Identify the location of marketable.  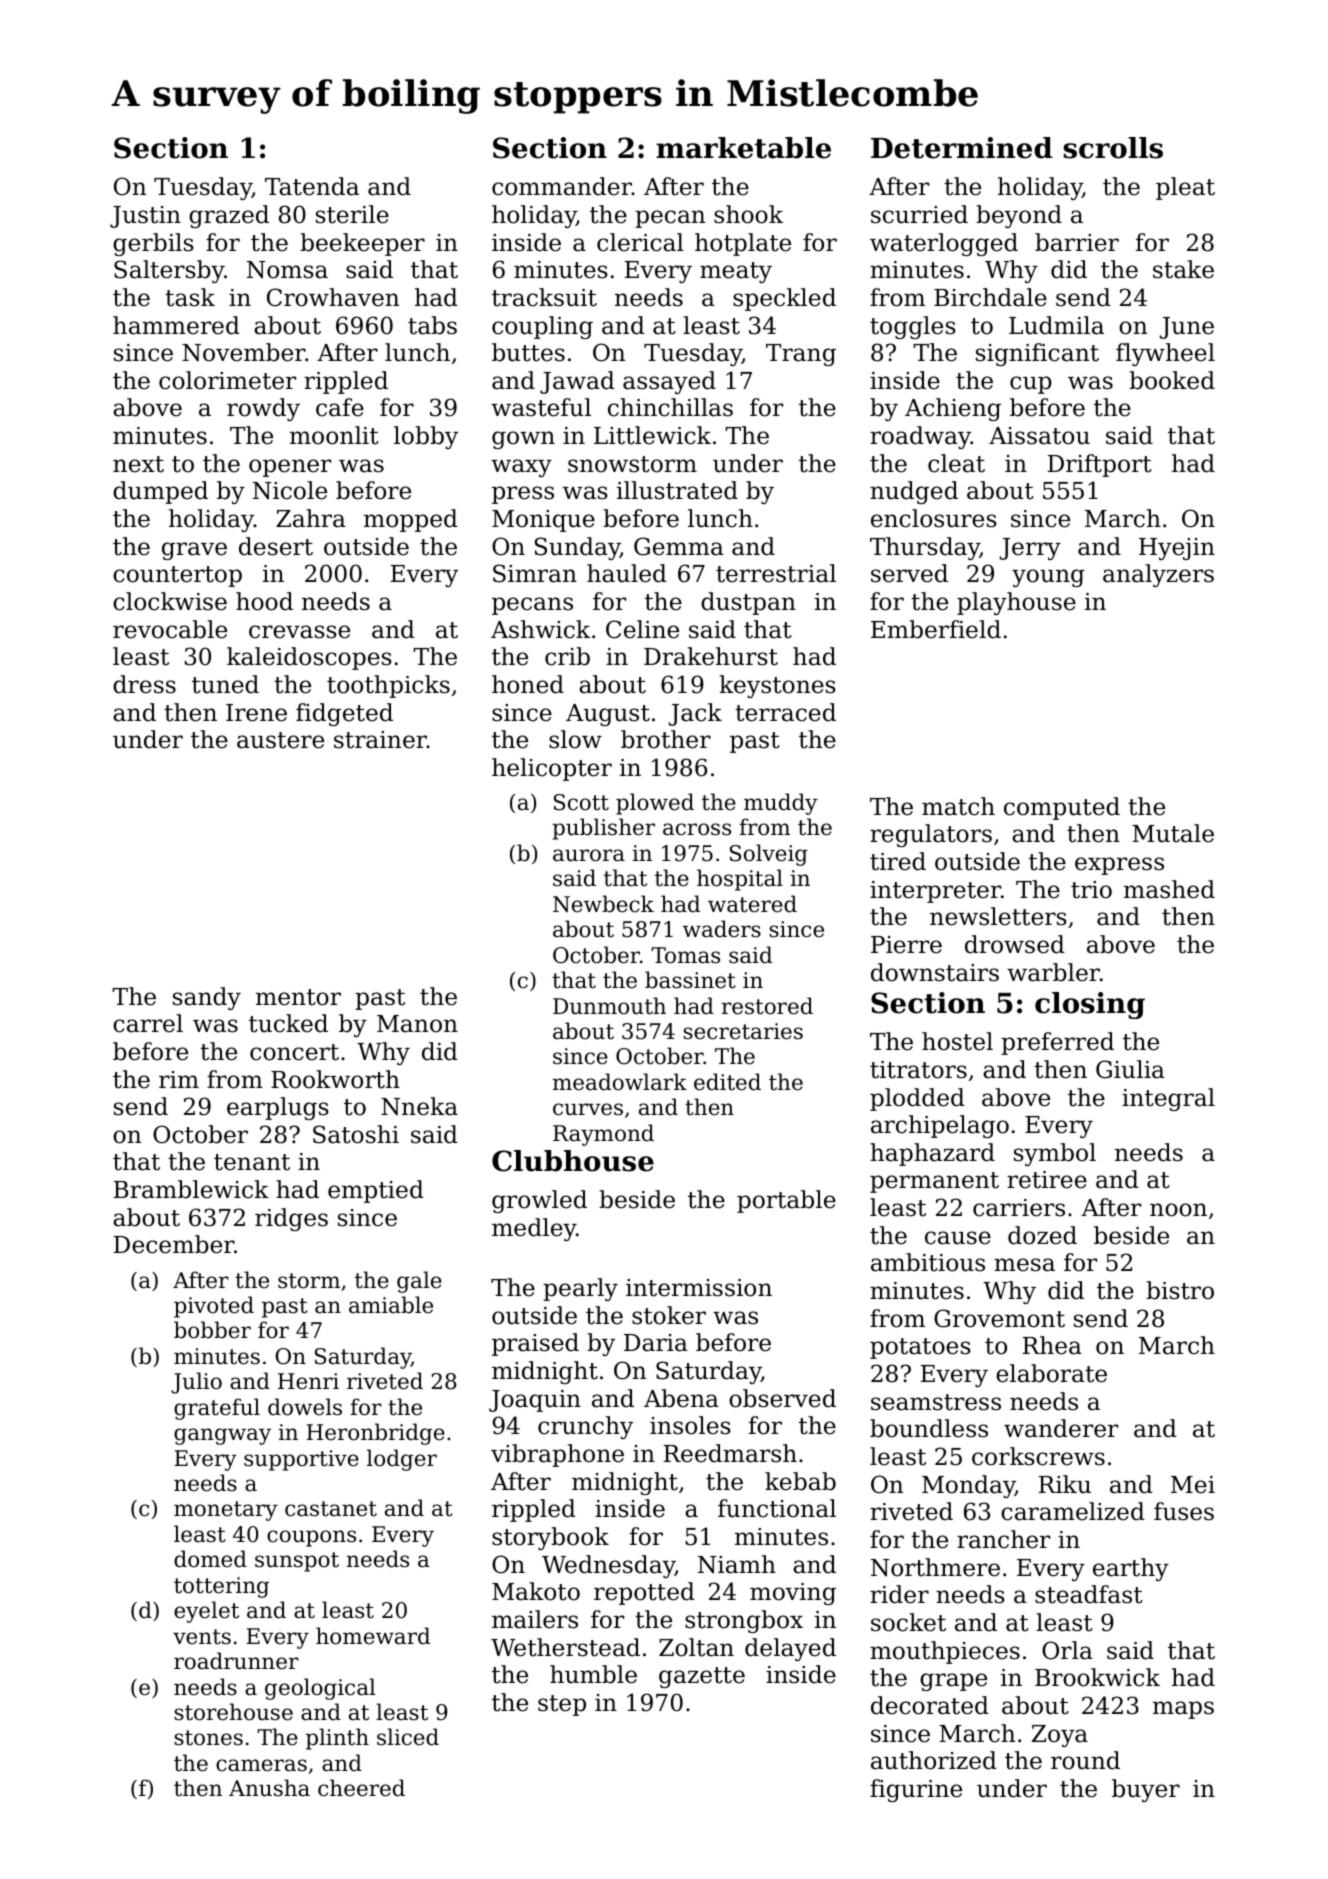
(743, 148).
